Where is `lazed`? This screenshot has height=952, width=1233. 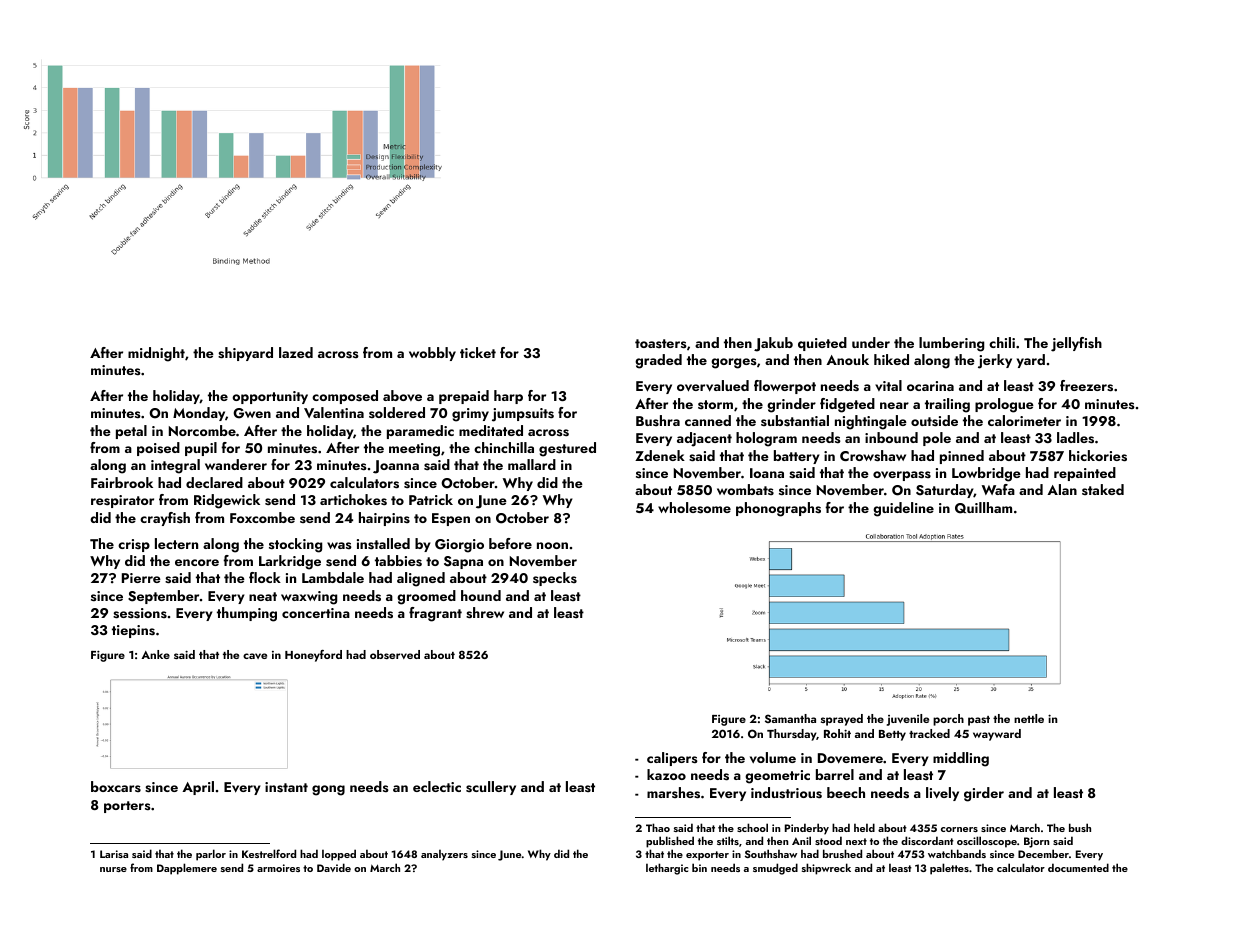 lazed is located at coordinates (296, 352).
